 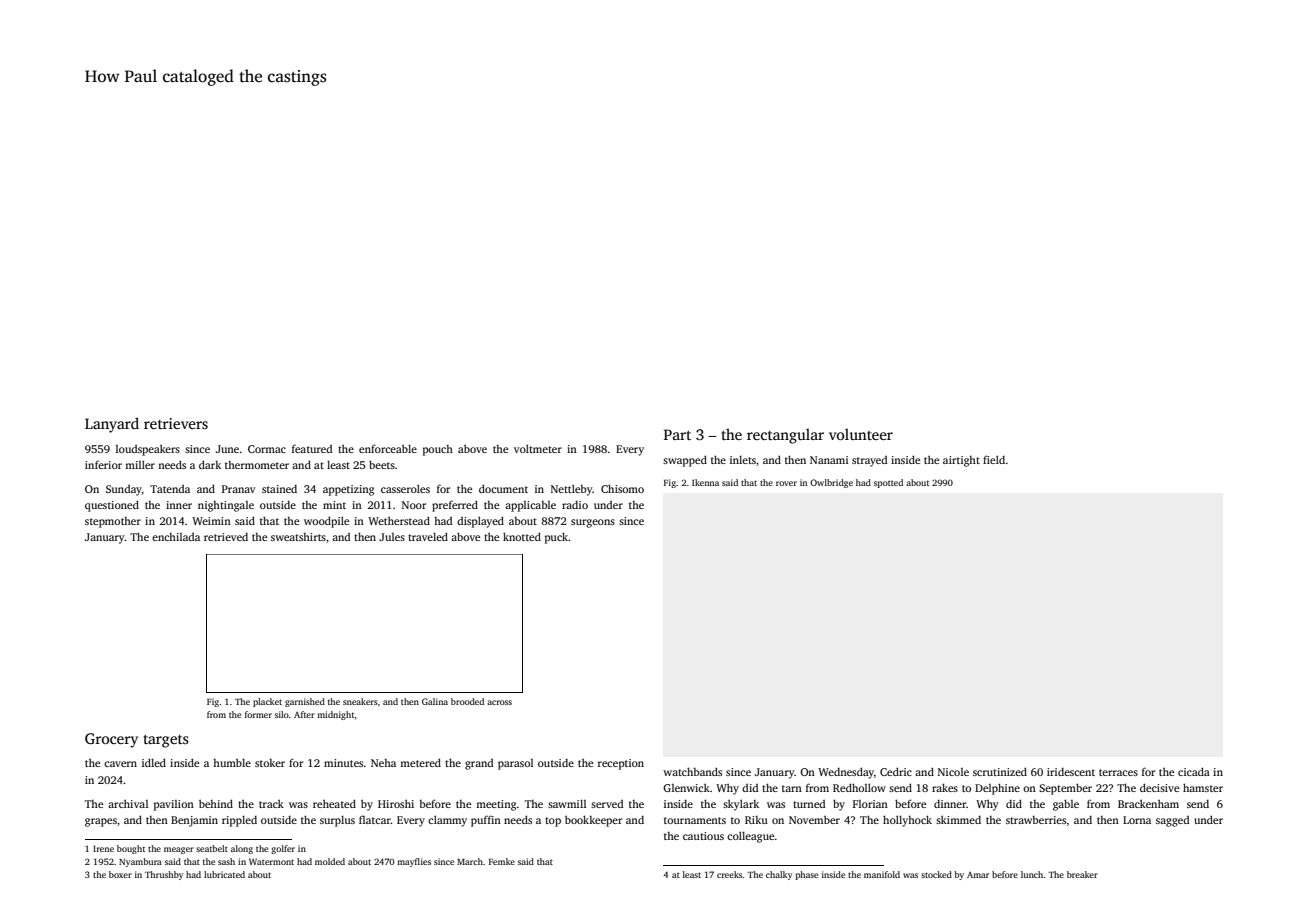 What do you see at coordinates (953, 772) in the document?
I see `Nicole` at bounding box center [953, 772].
